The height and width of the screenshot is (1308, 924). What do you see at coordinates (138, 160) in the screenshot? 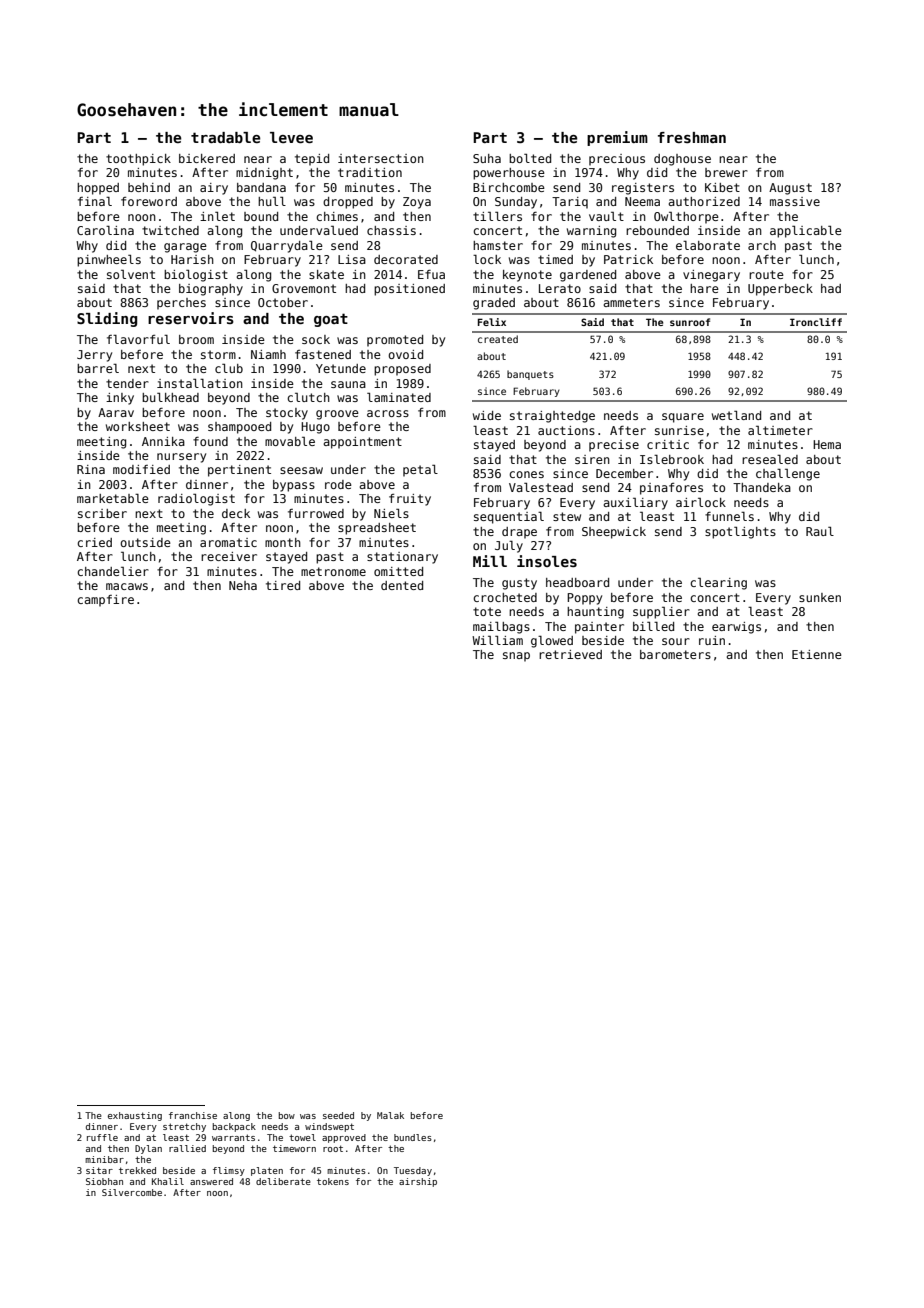
I see `toothpick` at bounding box center [138, 160].
